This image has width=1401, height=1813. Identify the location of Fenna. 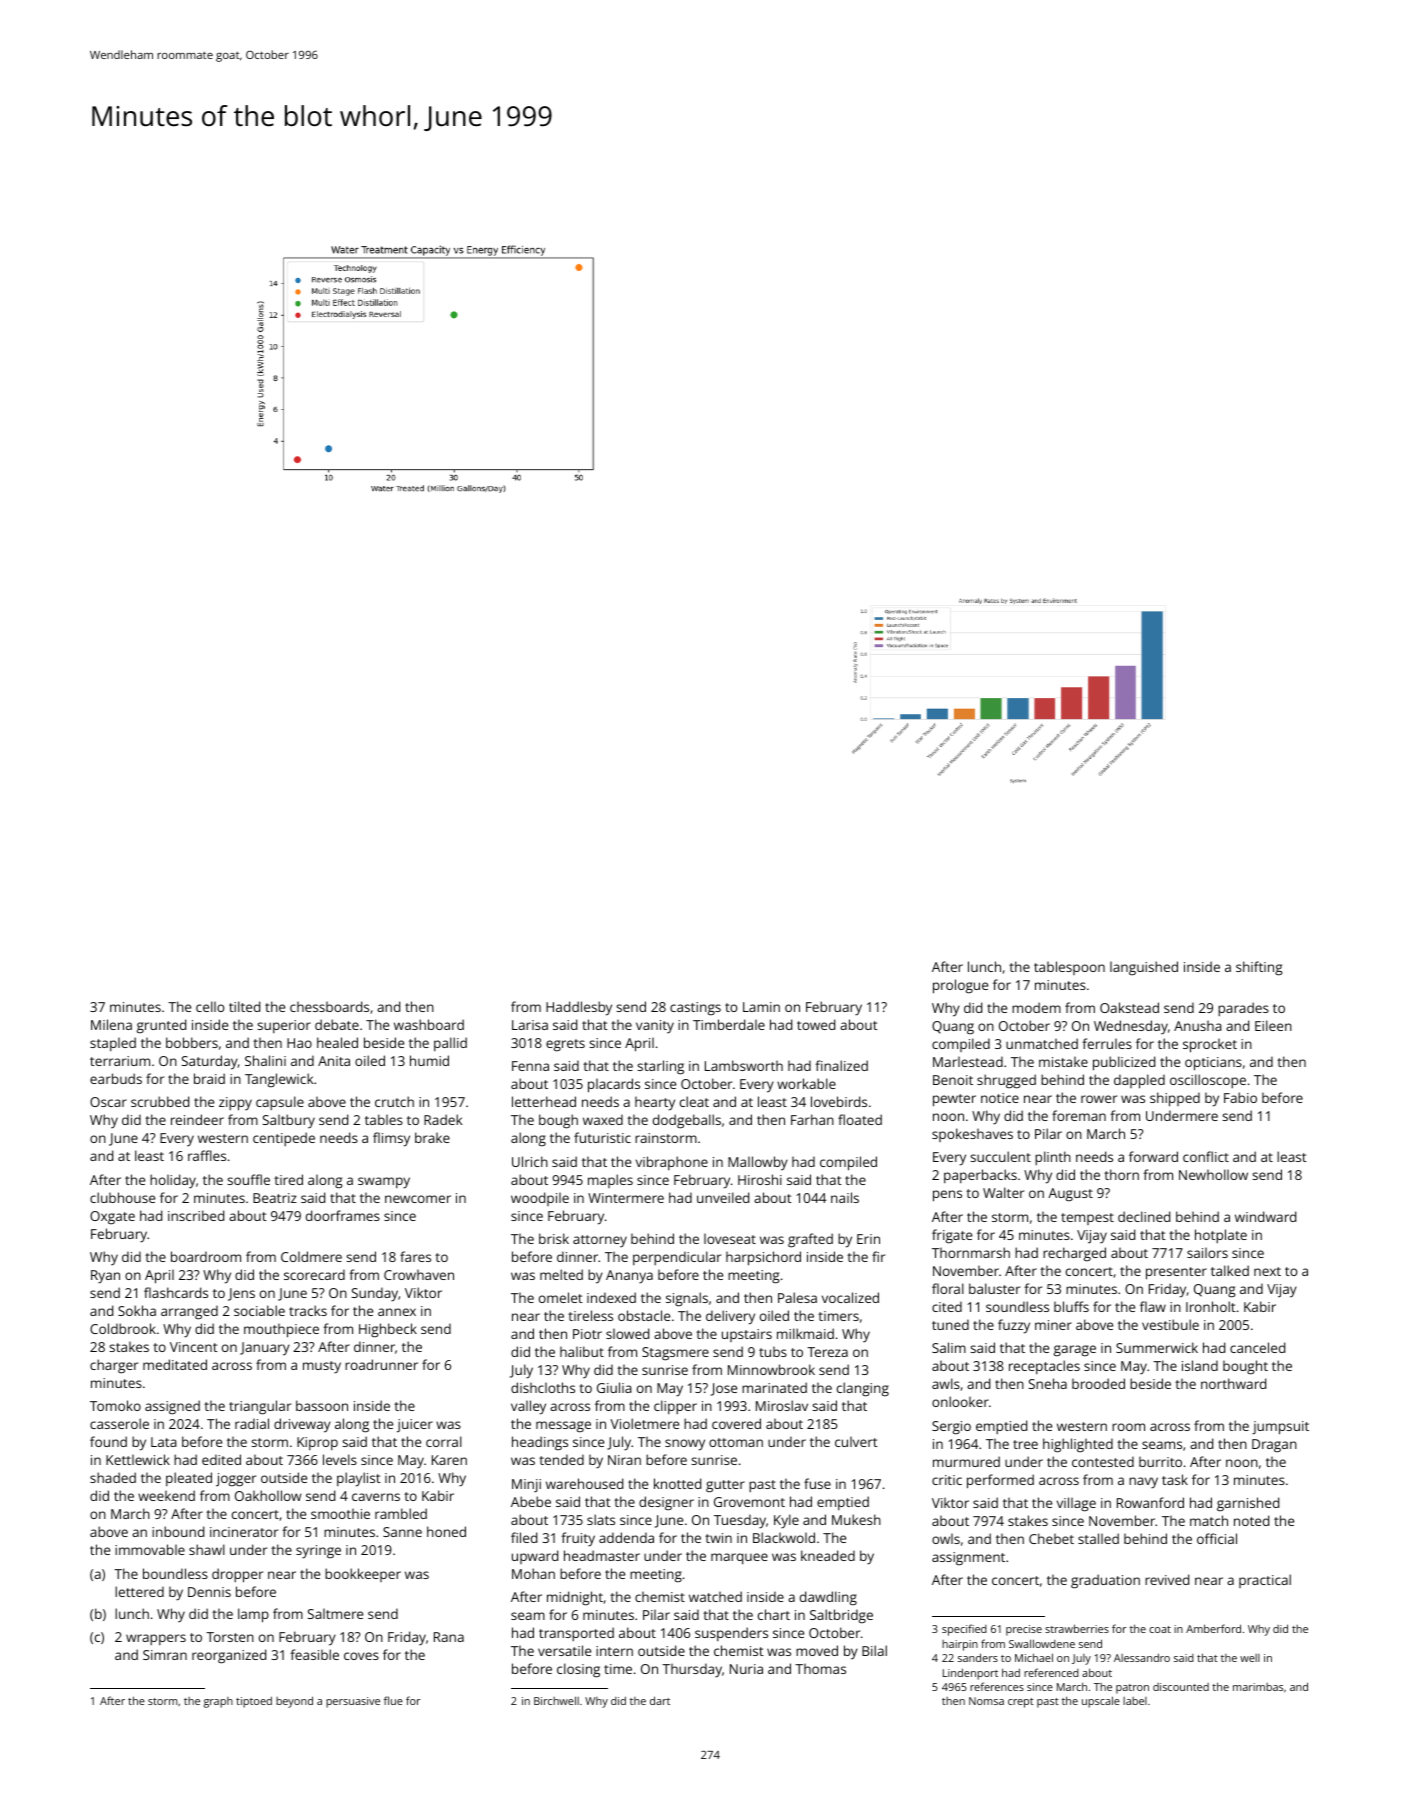
(530, 1066).
